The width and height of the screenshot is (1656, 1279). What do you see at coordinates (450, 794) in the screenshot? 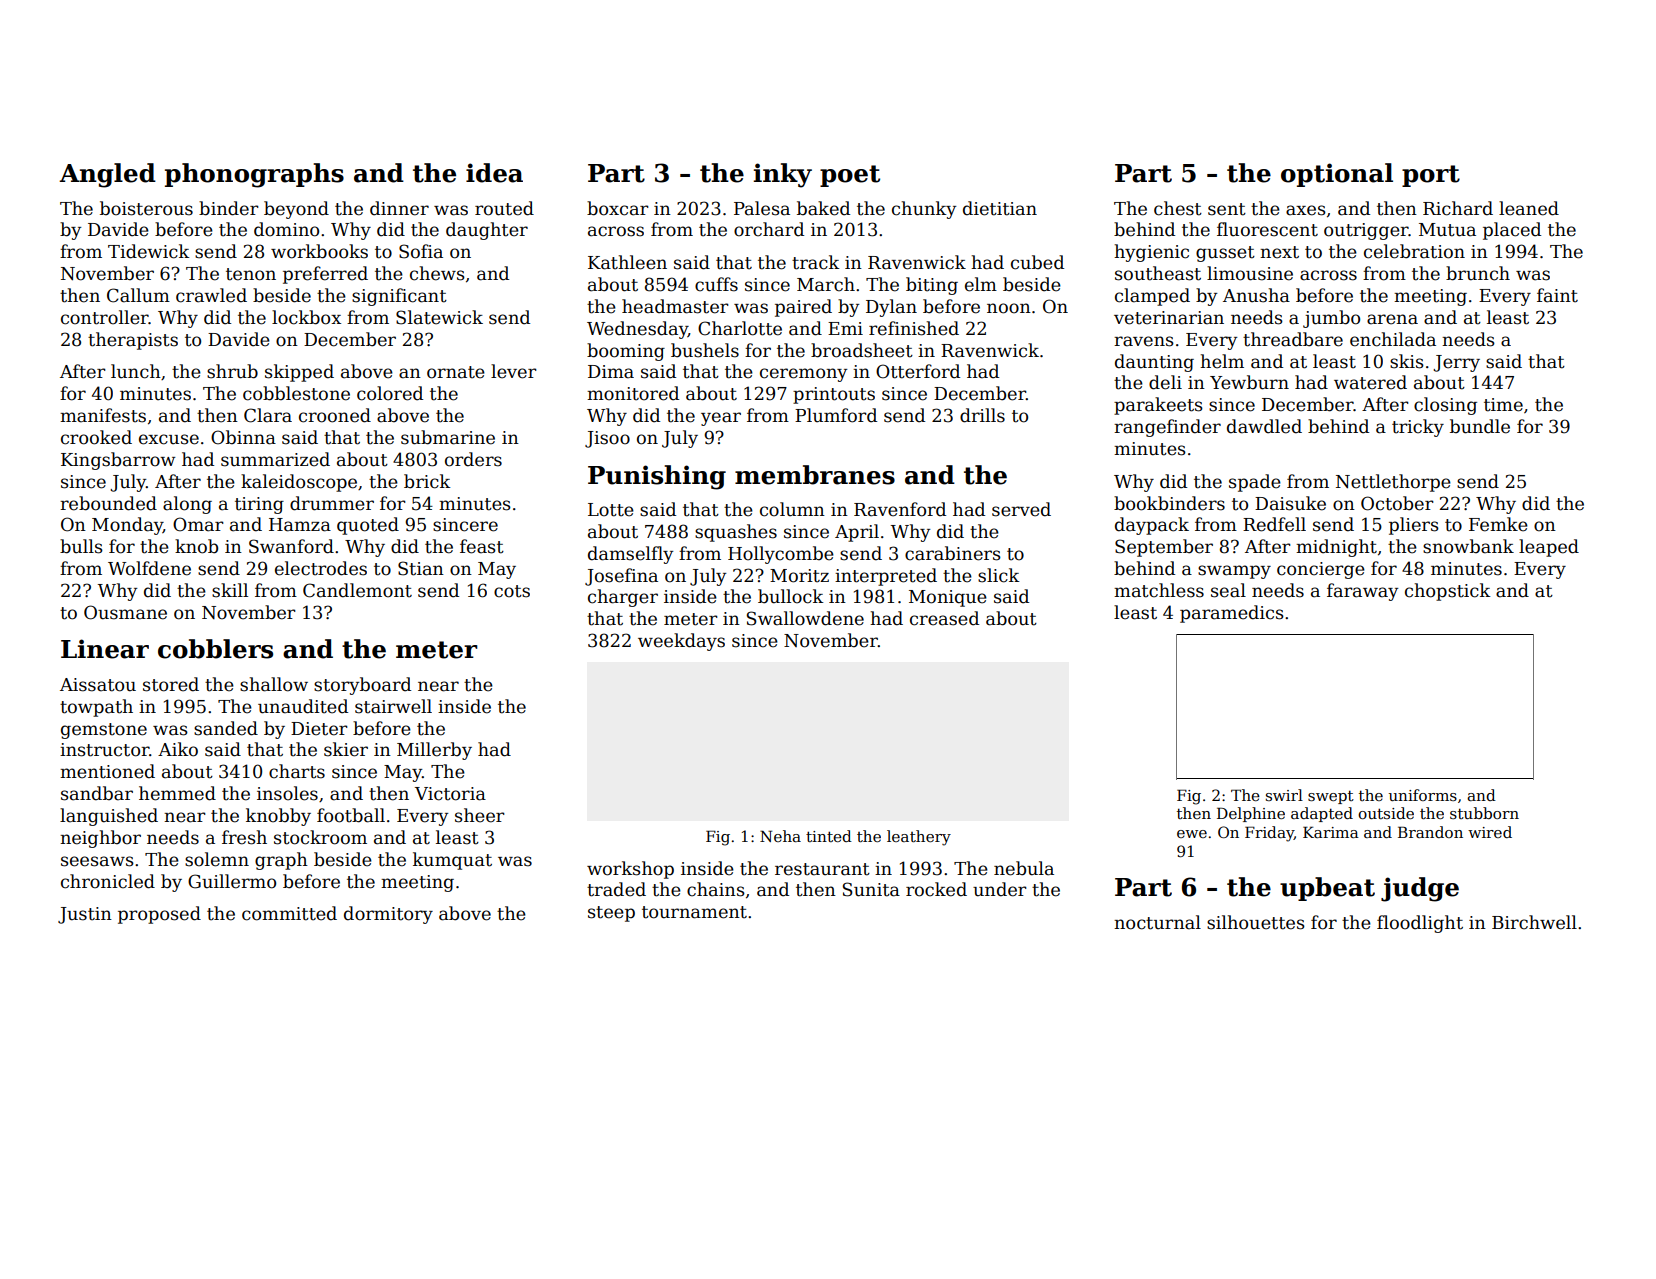
I see `Victoria` at bounding box center [450, 794].
